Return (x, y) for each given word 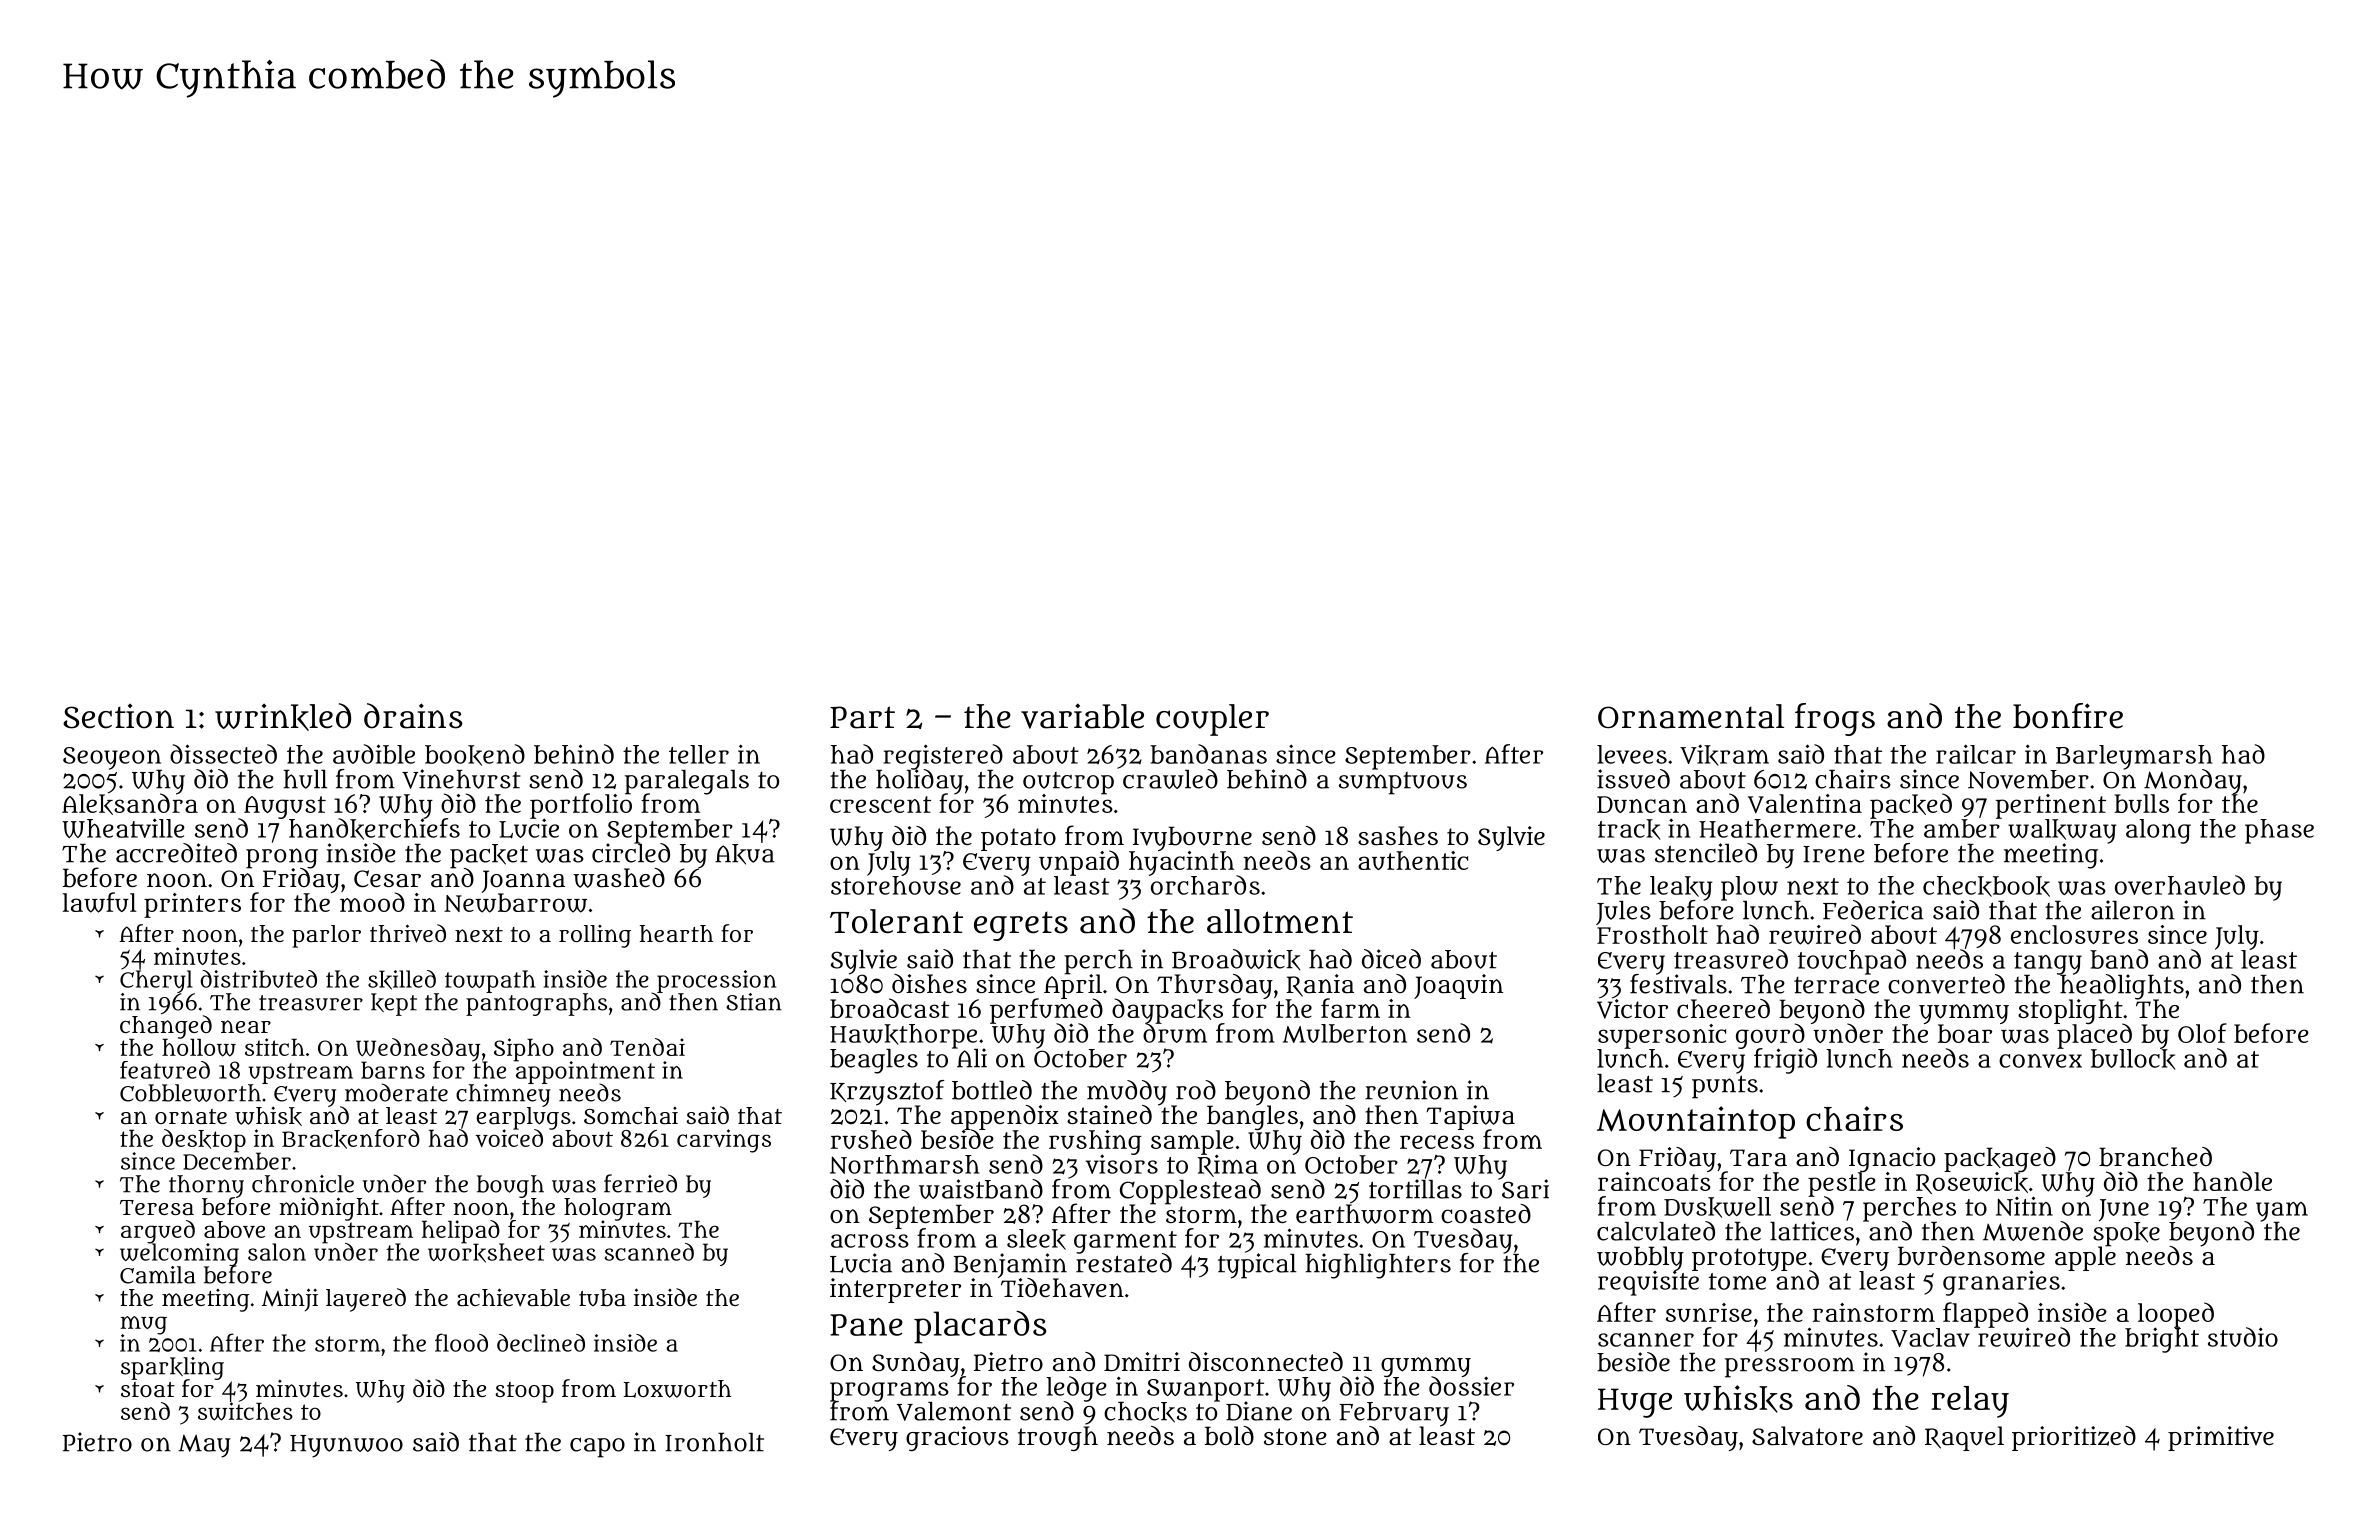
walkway (2062, 831)
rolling (595, 936)
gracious (957, 1438)
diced (1391, 959)
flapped (1985, 1315)
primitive (2221, 1438)
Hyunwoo (346, 1446)
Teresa (157, 1207)
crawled (1170, 779)
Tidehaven (1062, 1288)
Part (862, 717)
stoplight (2070, 1011)
